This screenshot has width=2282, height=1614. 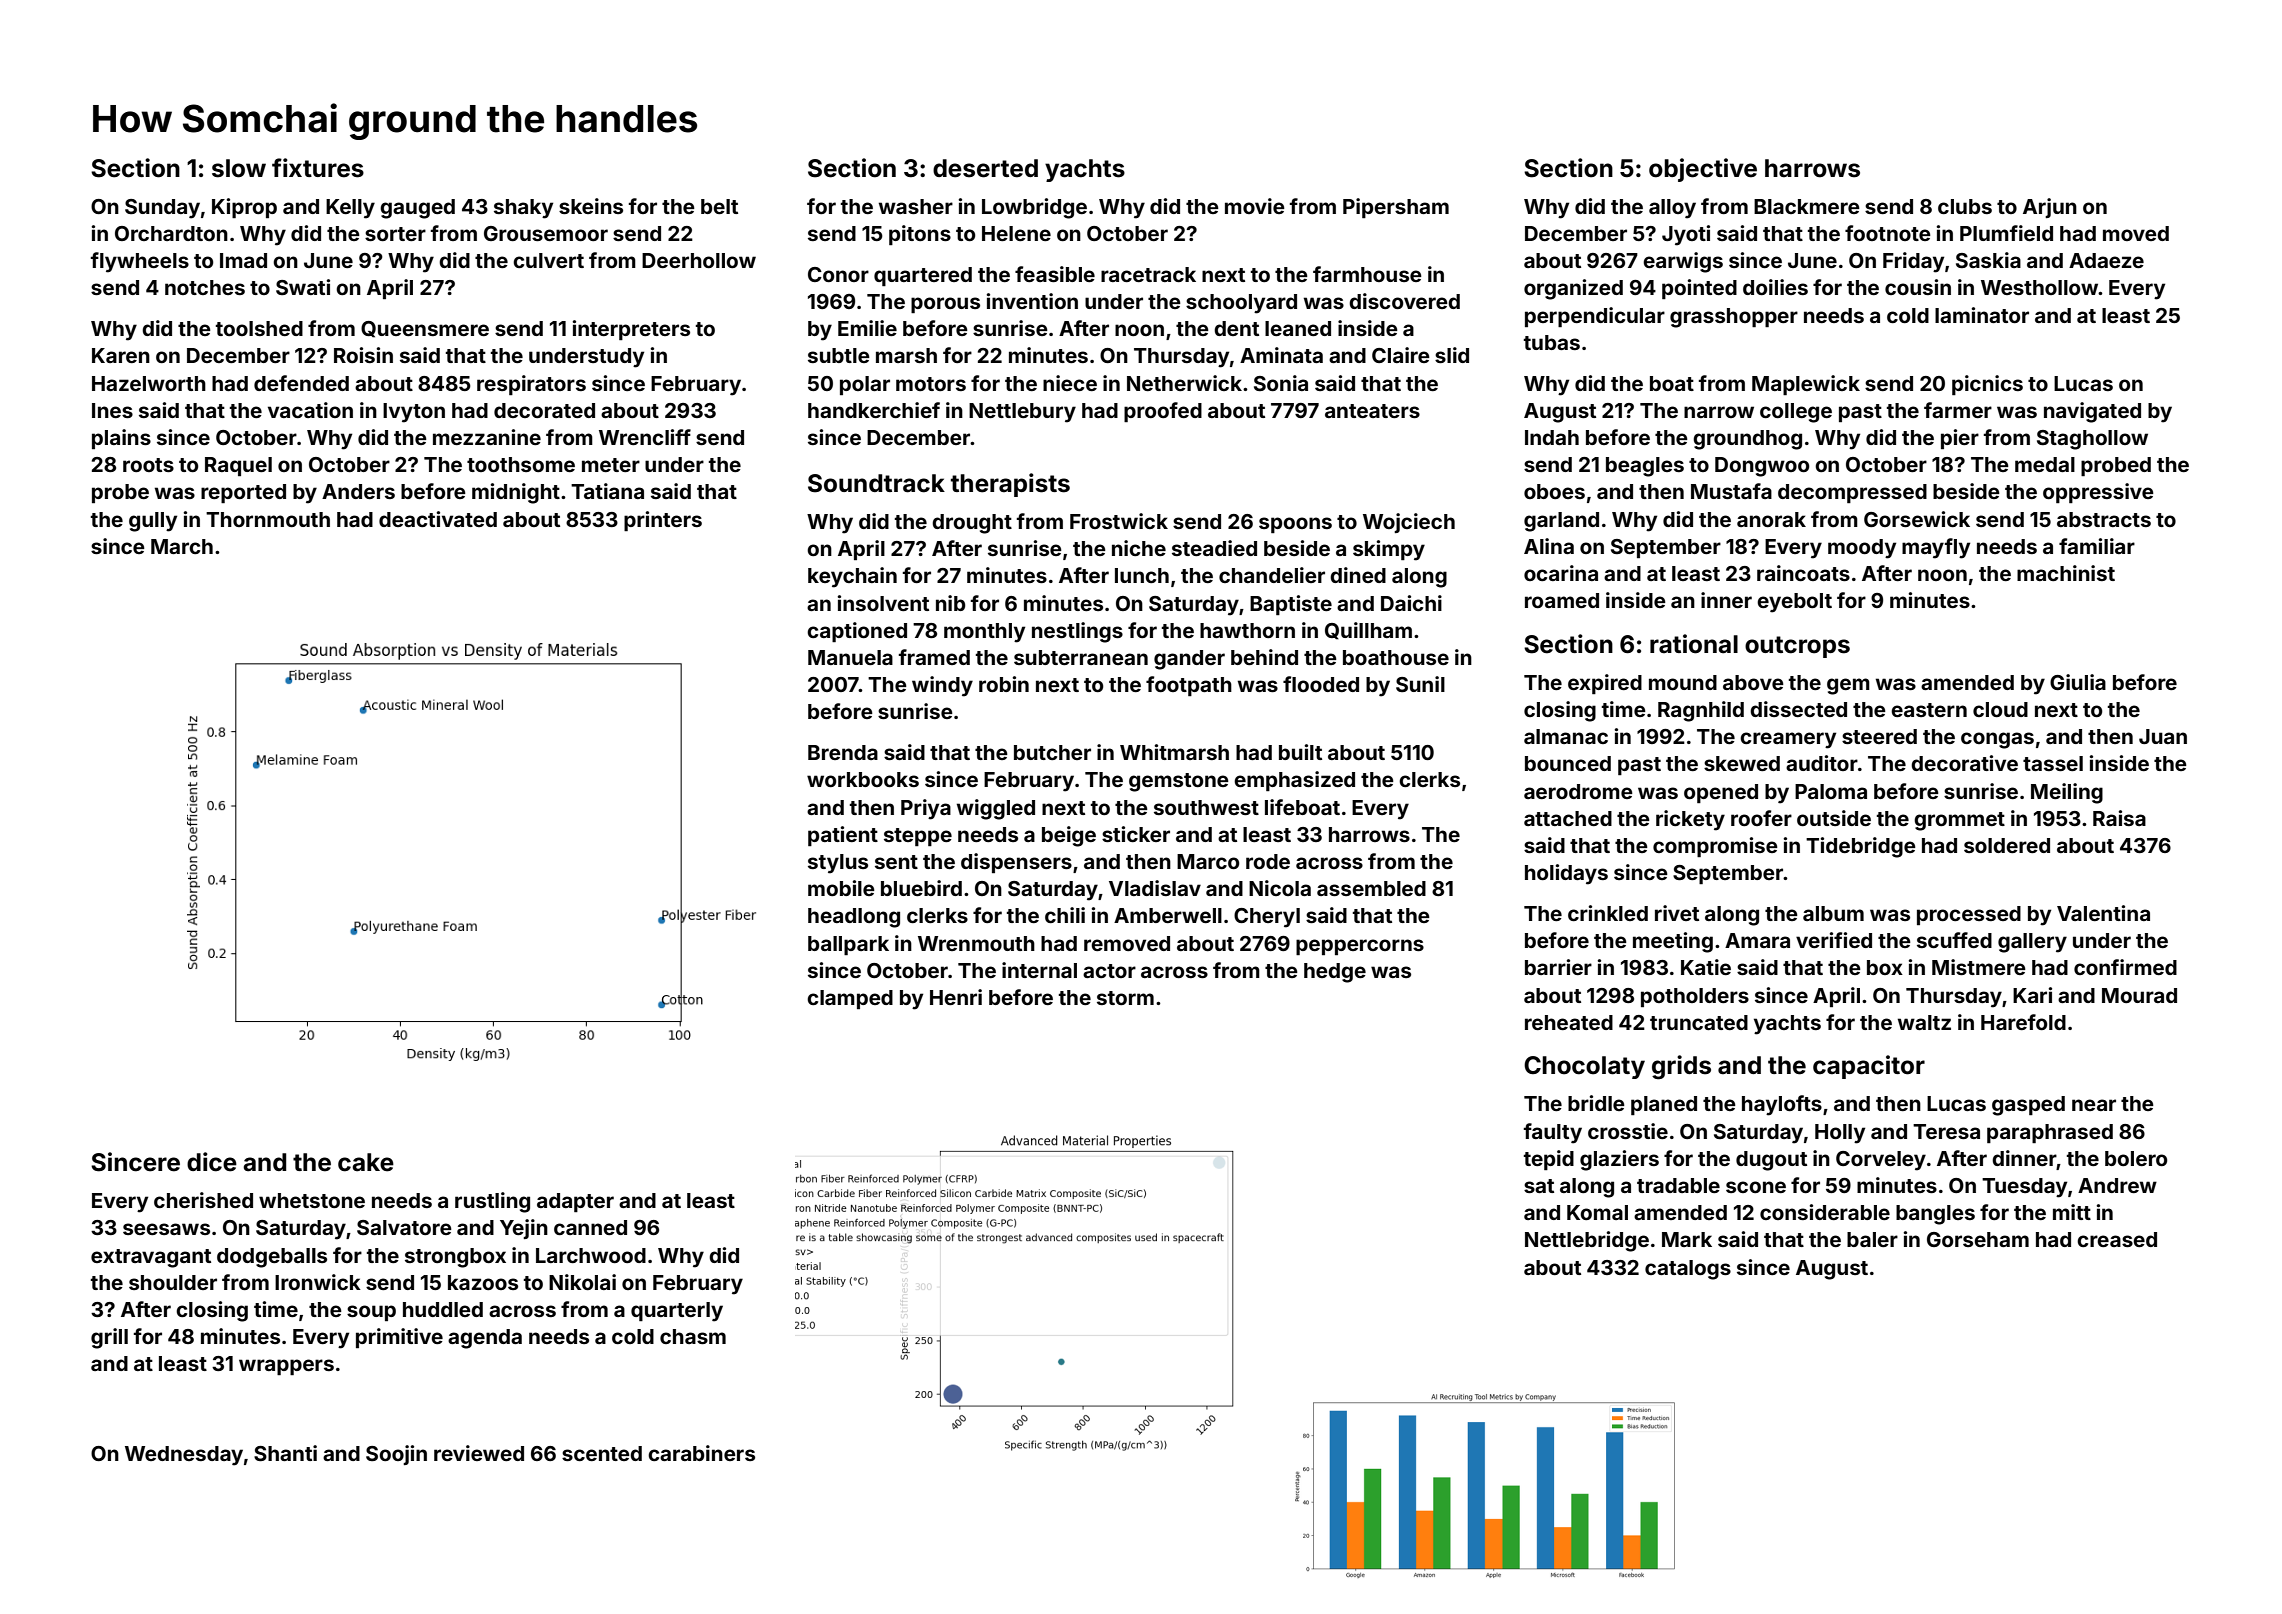 What do you see at coordinates (2097, 546) in the screenshot?
I see `familiar` at bounding box center [2097, 546].
